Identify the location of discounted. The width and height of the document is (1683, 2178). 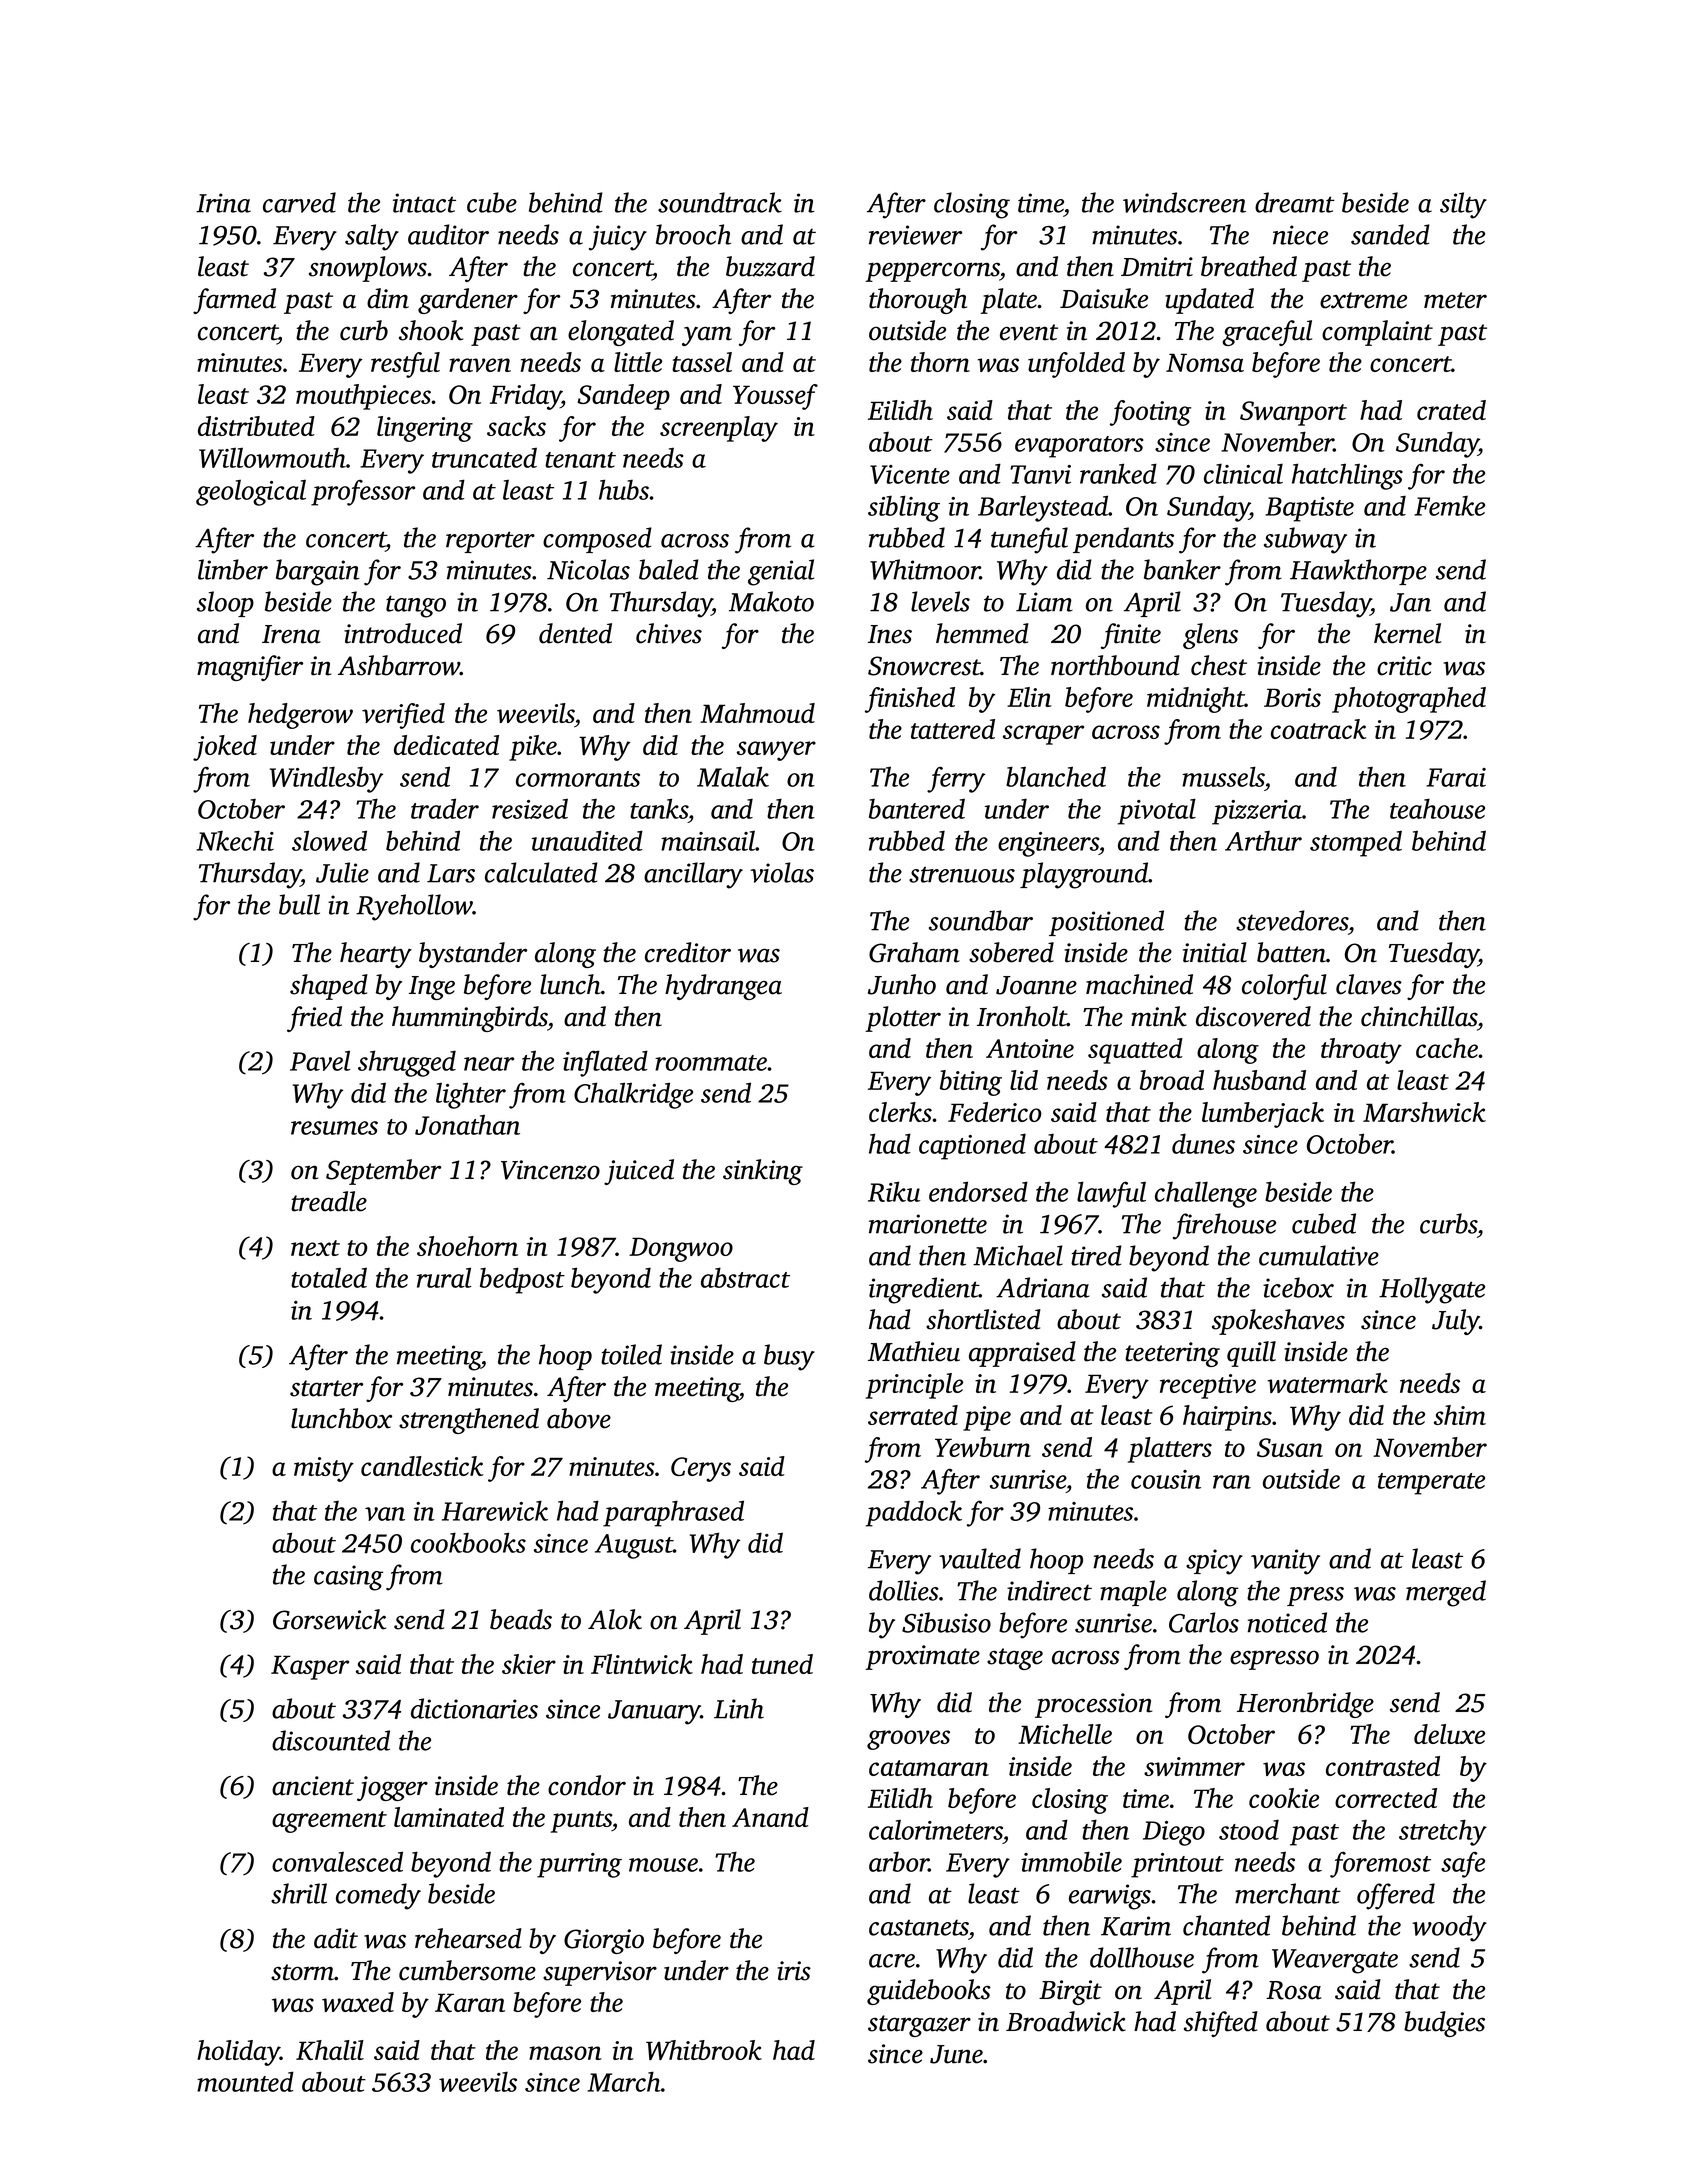
(331, 1740).
